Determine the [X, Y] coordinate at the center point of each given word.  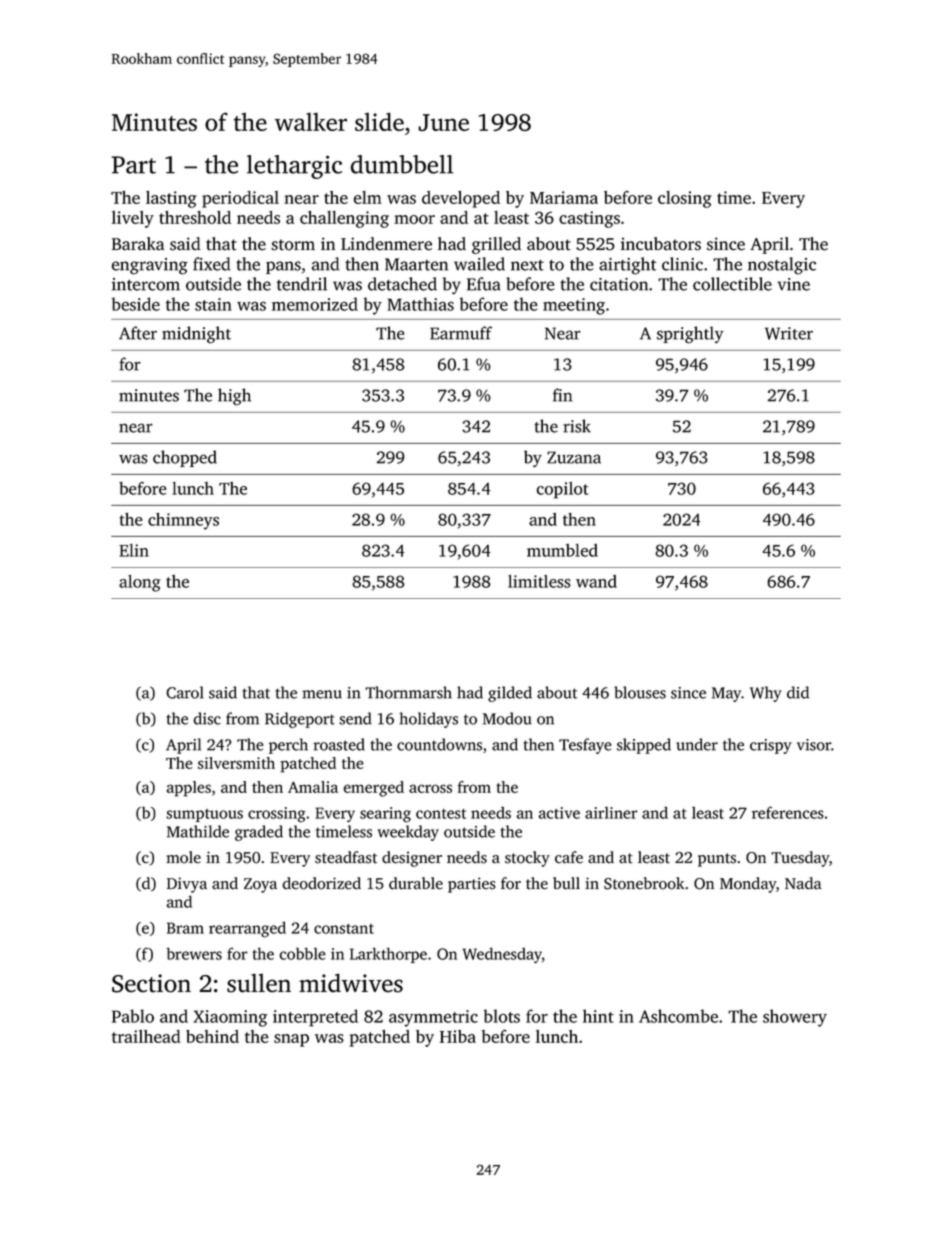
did [798, 692]
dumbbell [402, 164]
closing [685, 199]
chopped [185, 458]
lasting [171, 199]
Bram [185, 928]
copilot [562, 490]
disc [207, 718]
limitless [539, 581]
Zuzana [574, 457]
